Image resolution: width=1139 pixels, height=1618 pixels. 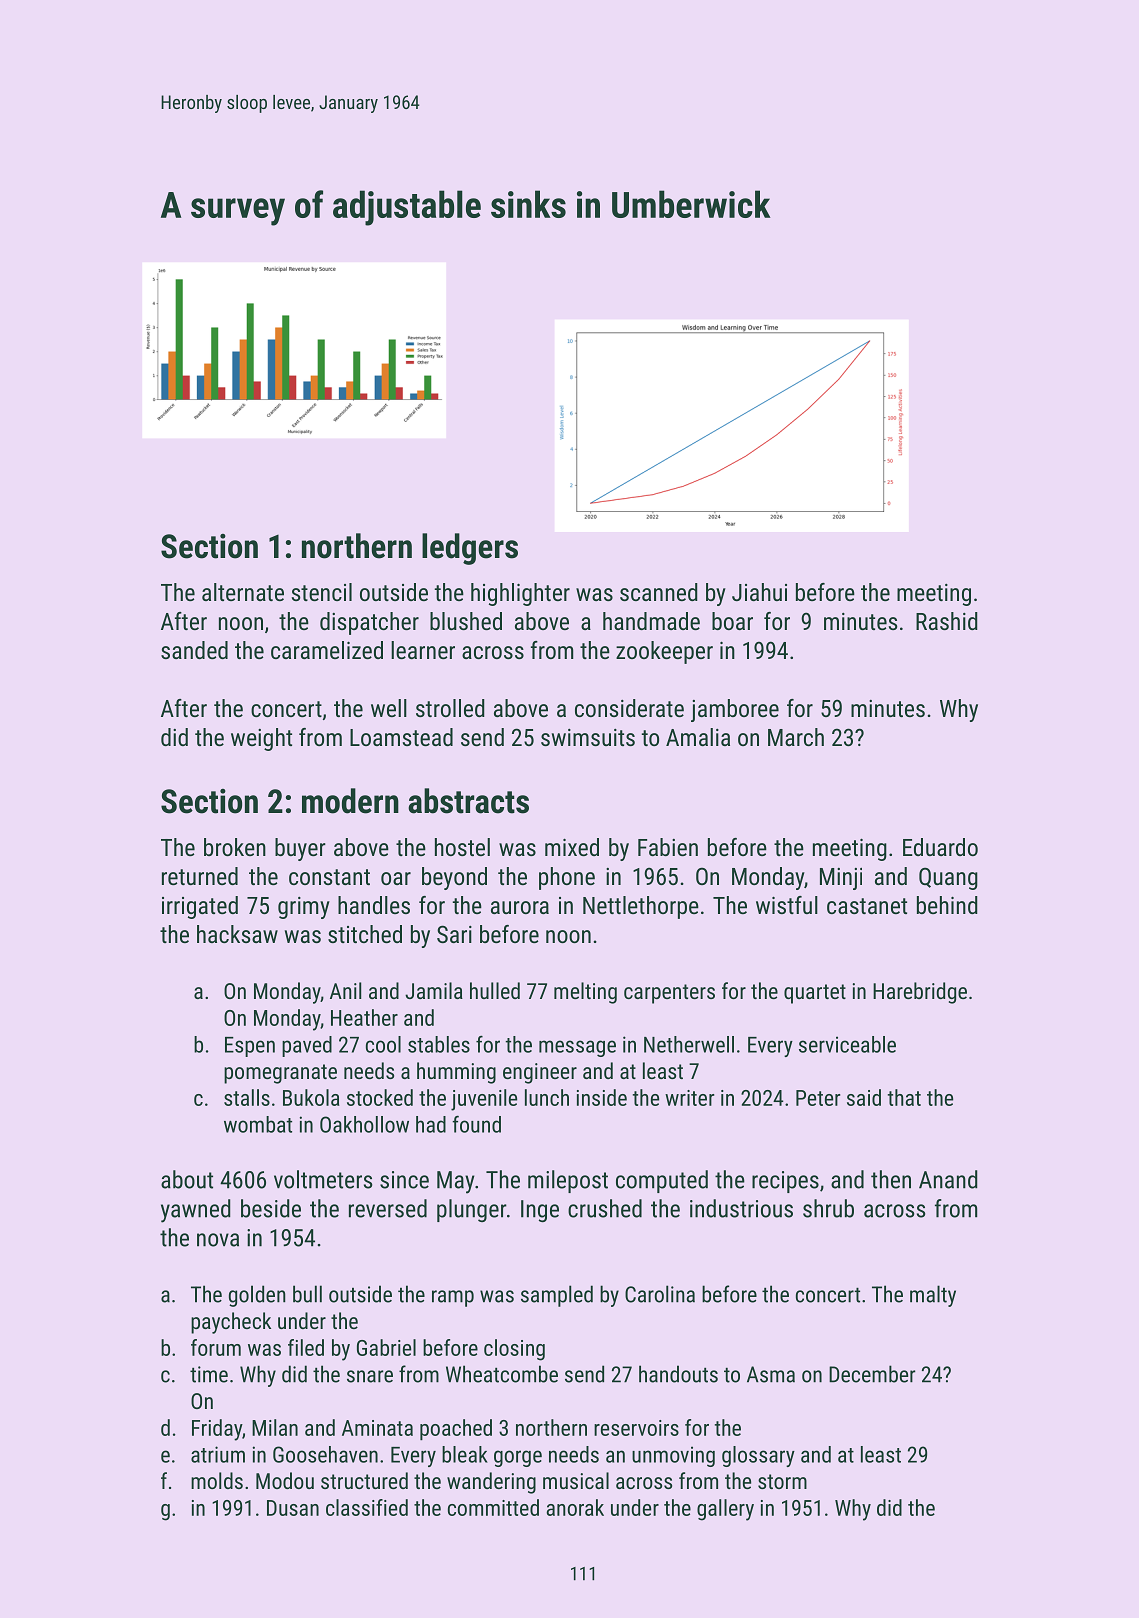 What do you see at coordinates (947, 621) in the screenshot?
I see `Rashid` at bounding box center [947, 621].
